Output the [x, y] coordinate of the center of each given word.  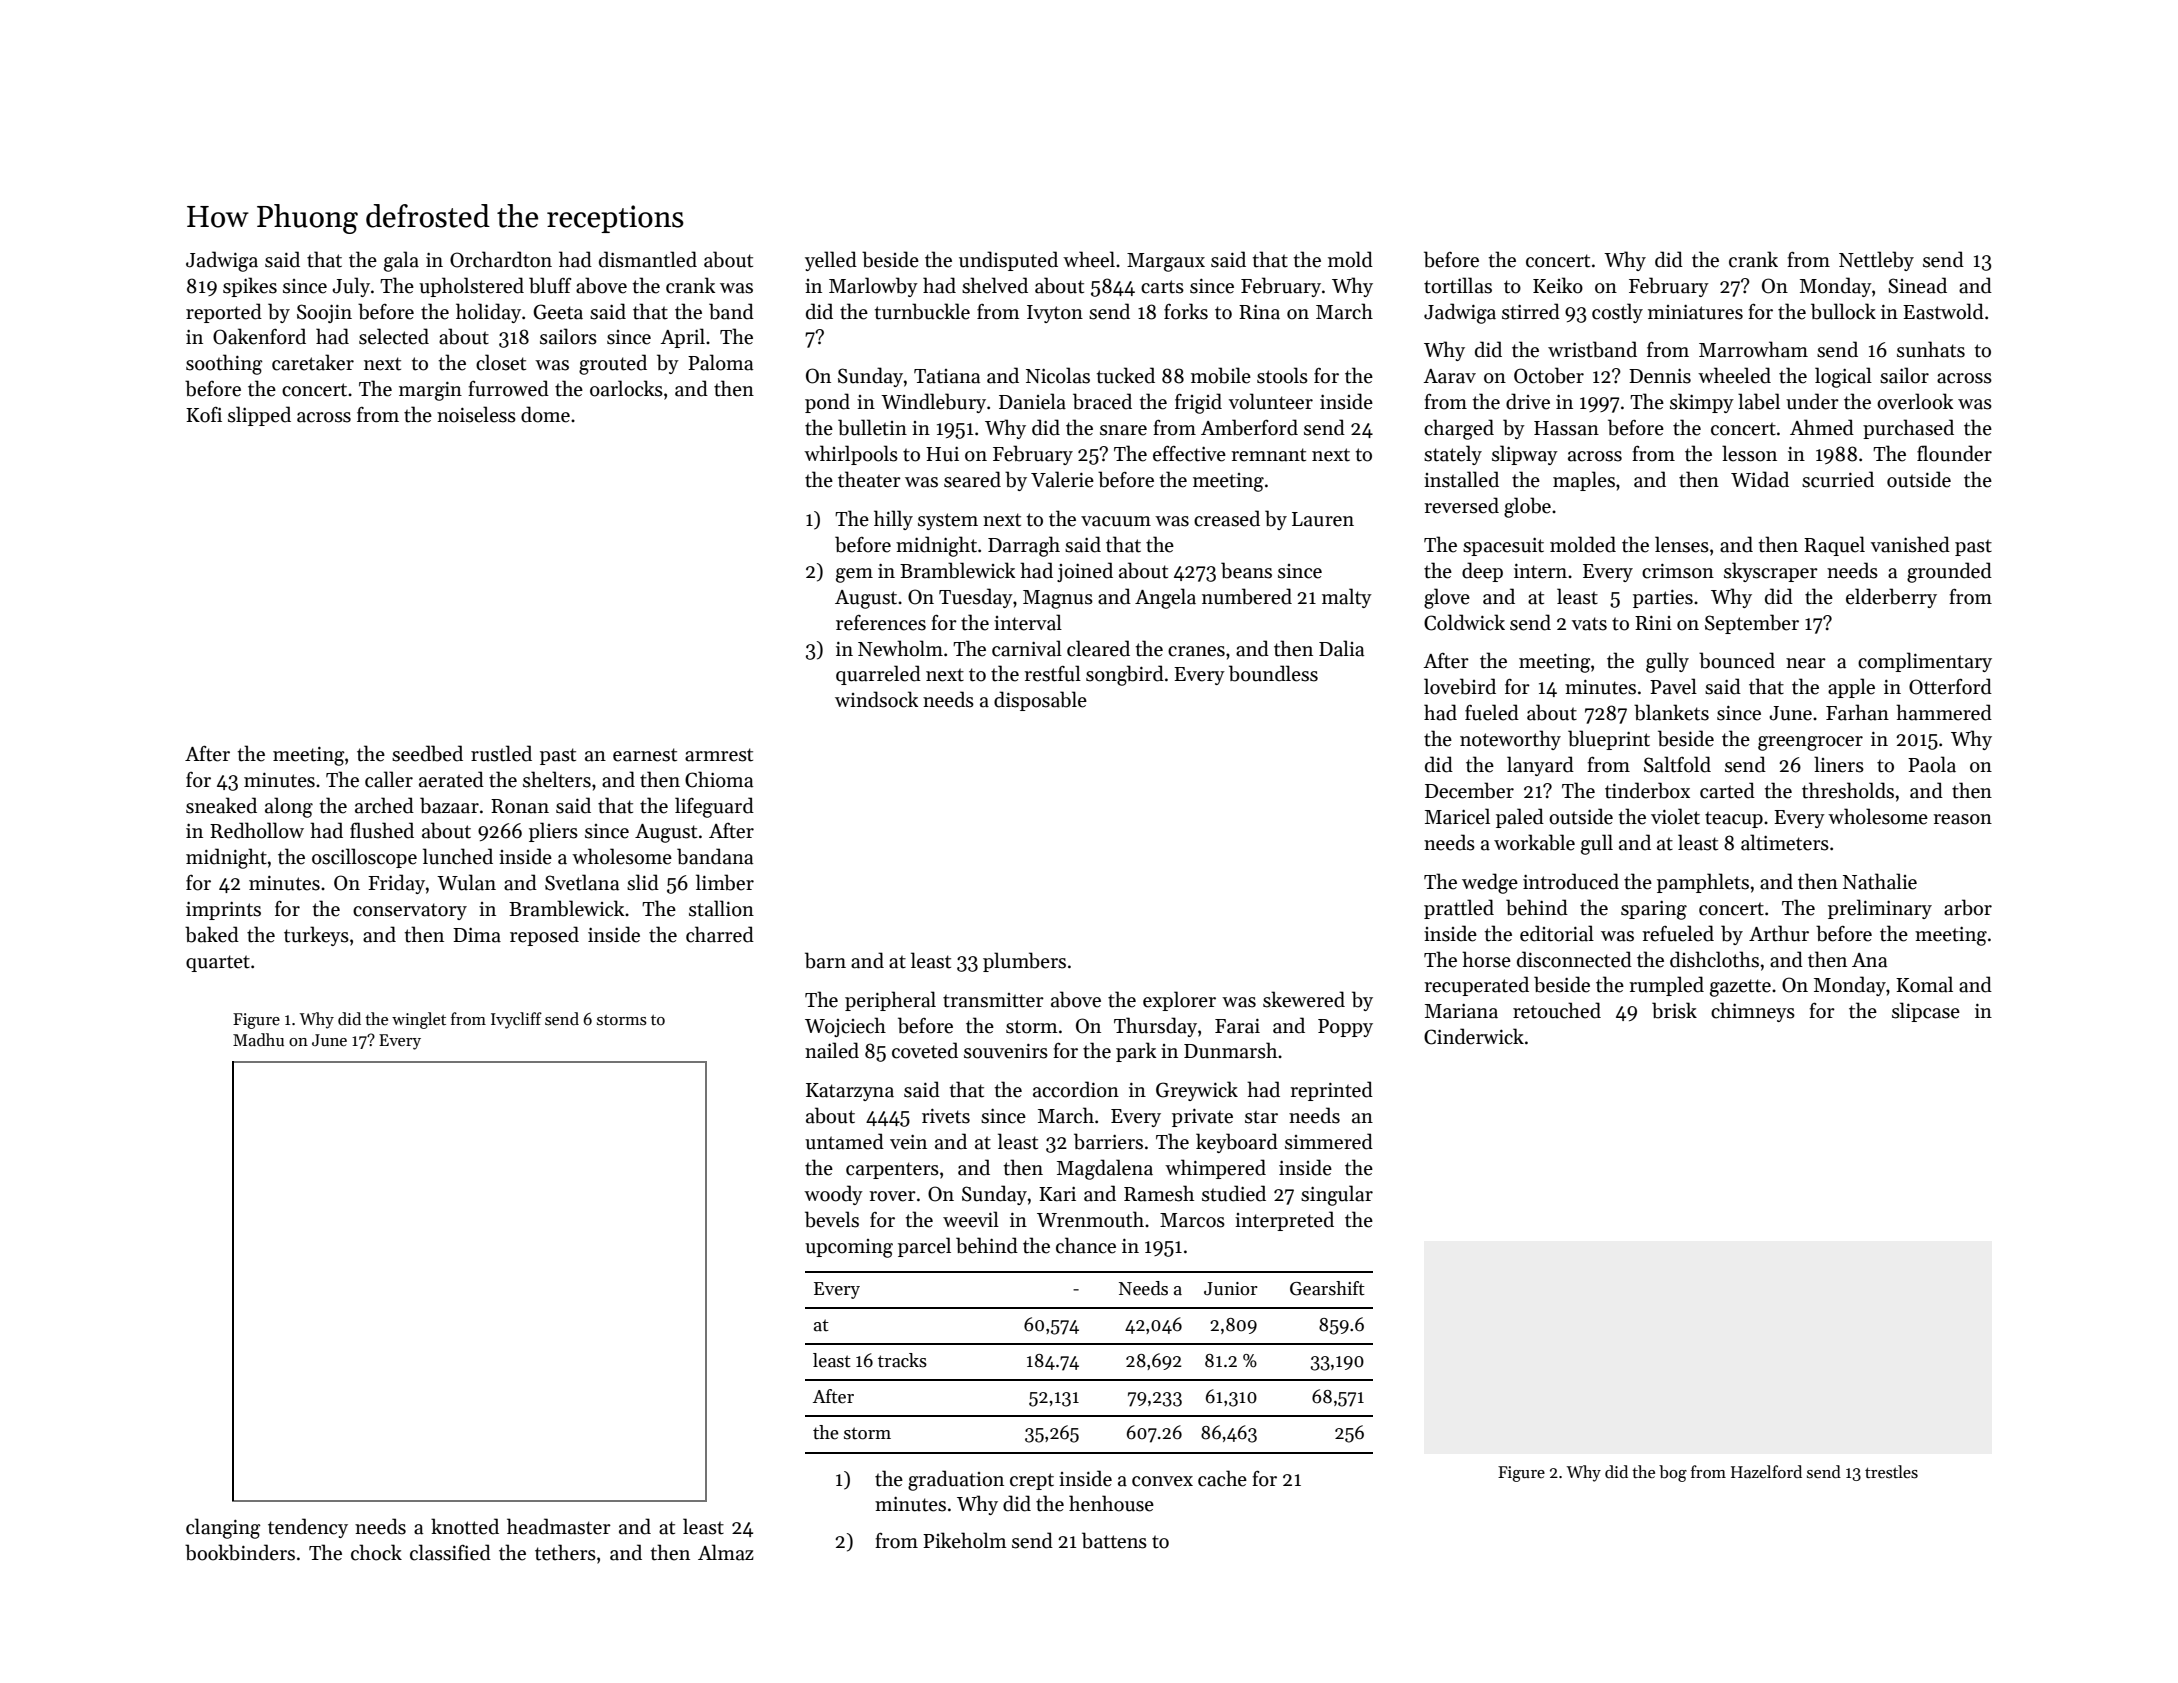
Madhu [258, 1040]
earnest [645, 755]
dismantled [648, 259]
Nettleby [1876, 261]
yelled [831, 261]
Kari [1057, 1194]
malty [1347, 598]
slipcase [1926, 1012]
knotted [465, 1526]
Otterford [1950, 686]
